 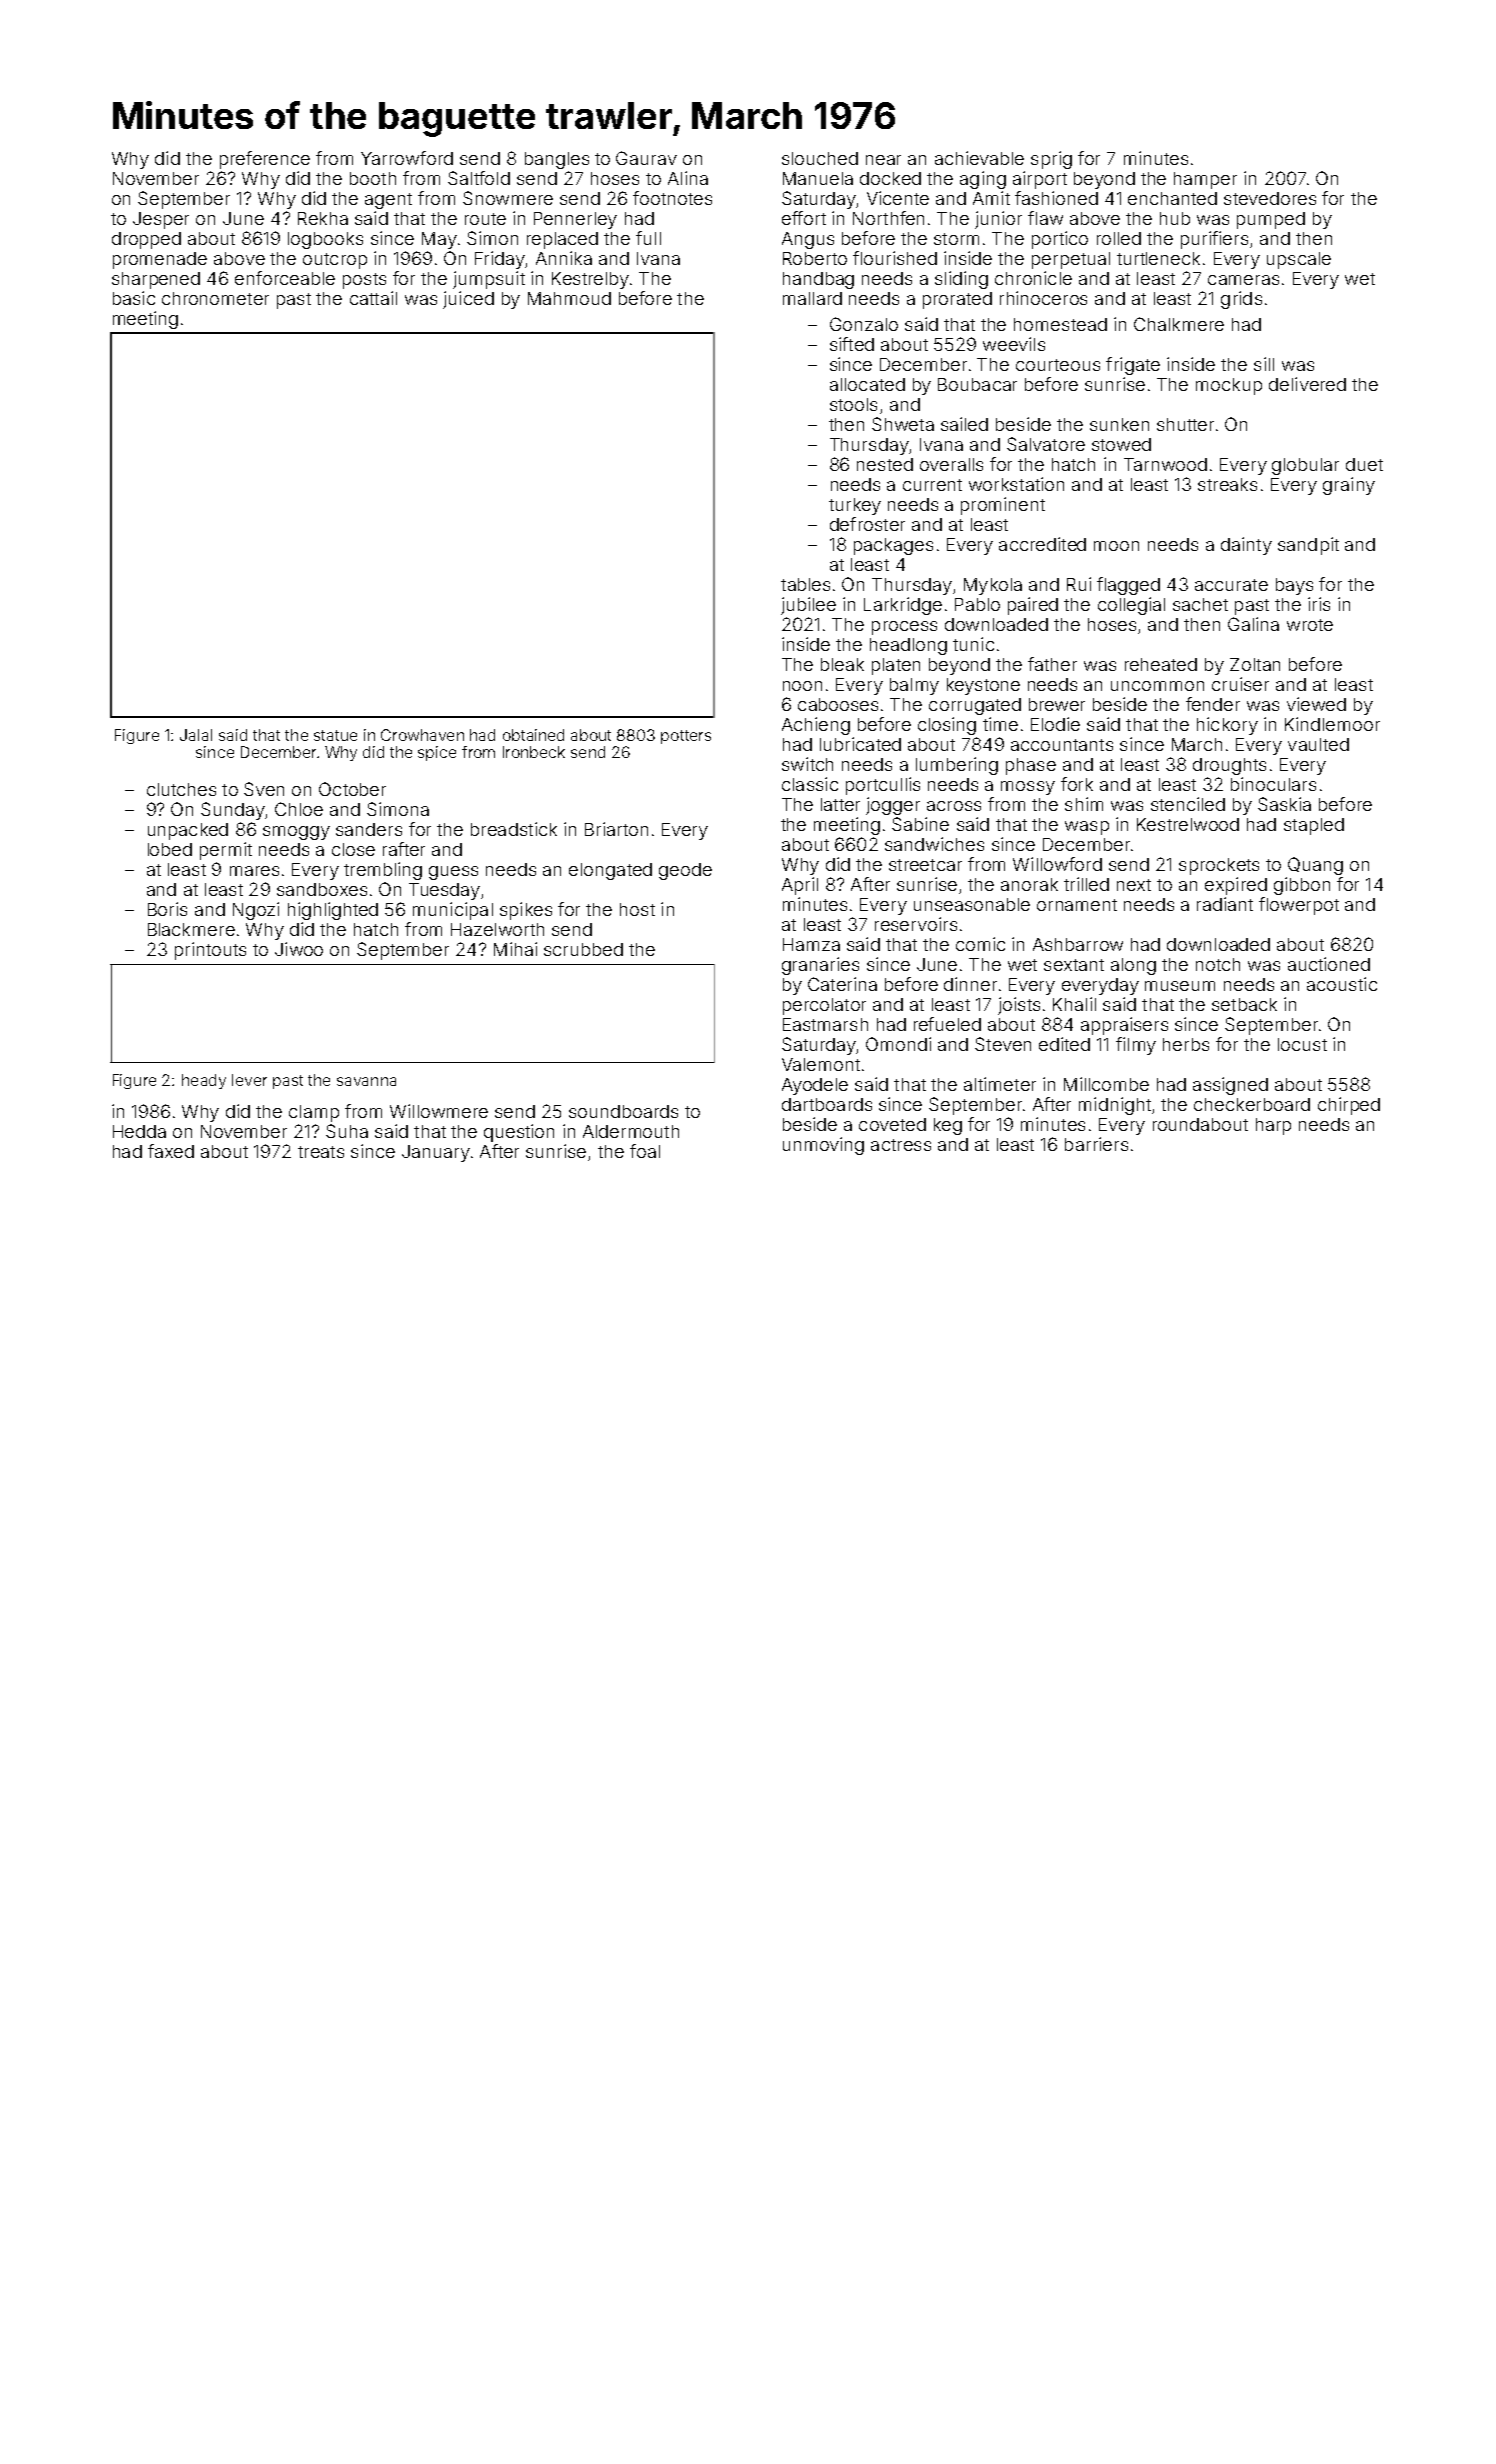 What do you see at coordinates (335, 735) in the screenshot?
I see `statue` at bounding box center [335, 735].
